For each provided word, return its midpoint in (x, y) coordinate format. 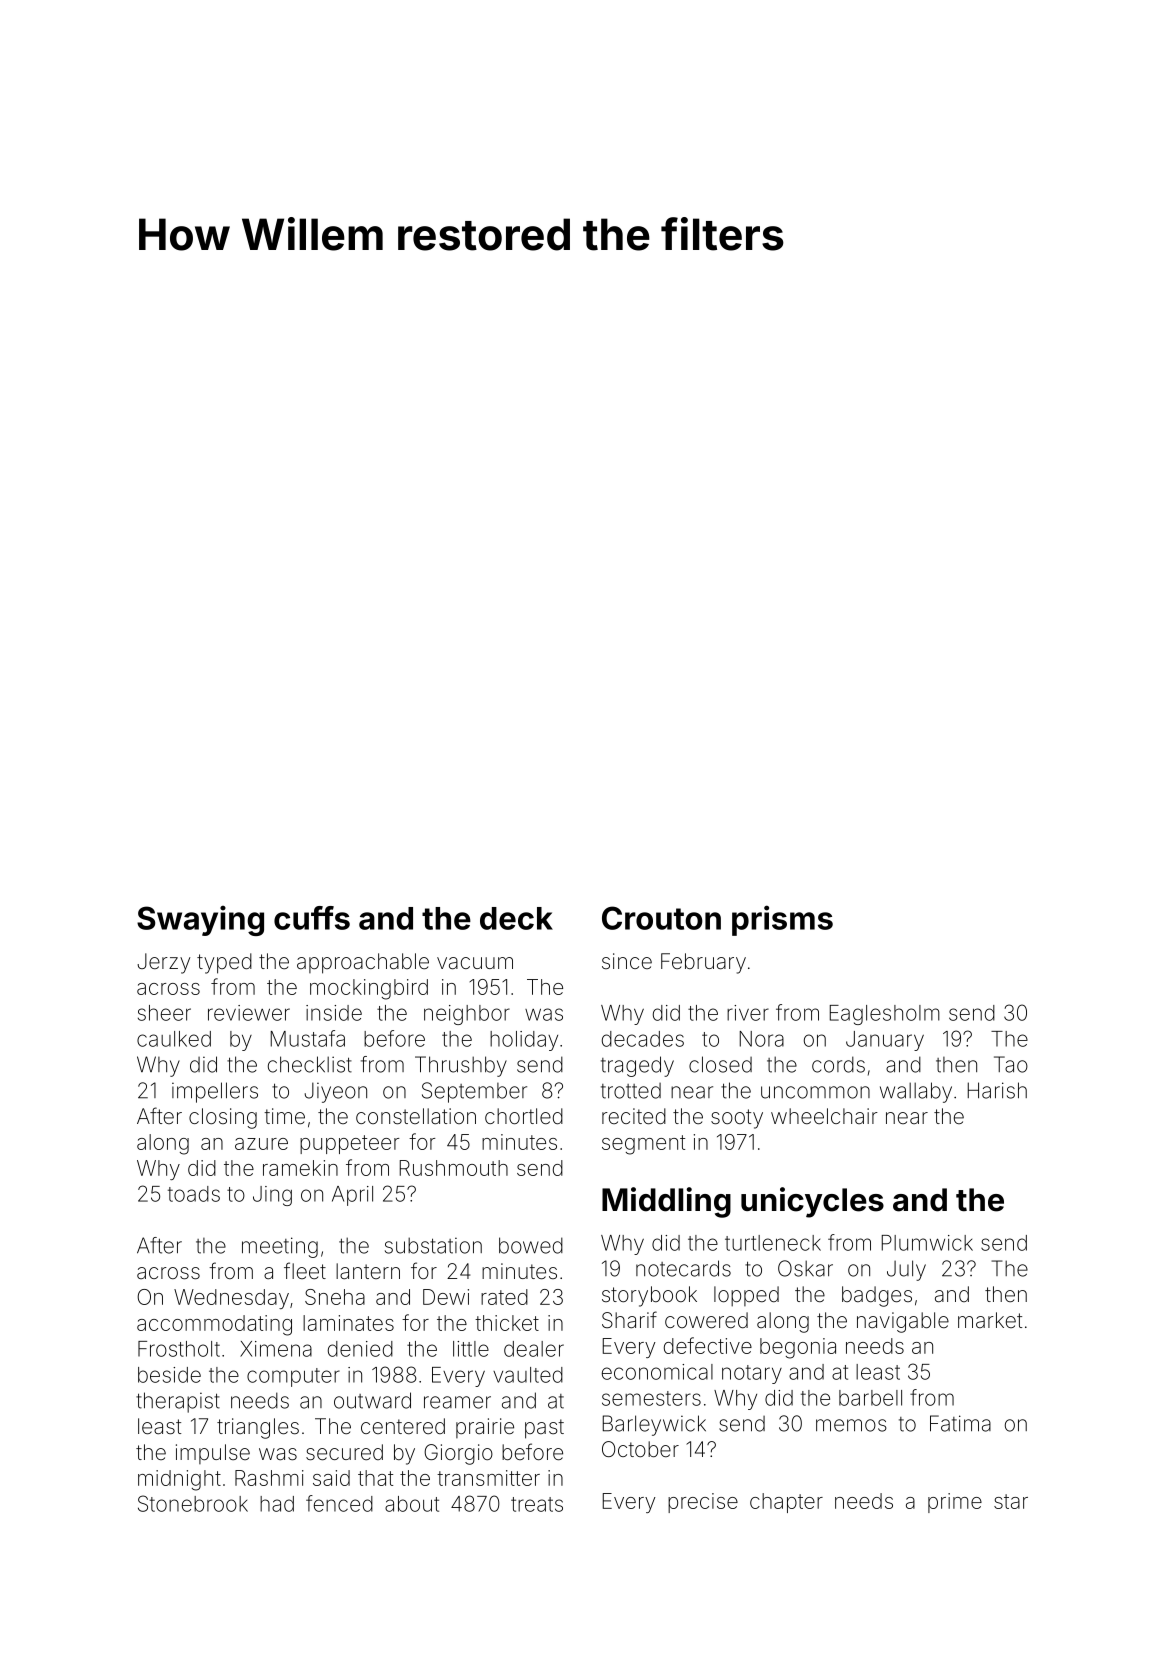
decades (643, 1039)
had (277, 1504)
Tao (1011, 1064)
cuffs (312, 918)
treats (537, 1504)
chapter (786, 1503)
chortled (524, 1116)
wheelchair (824, 1116)
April (352, 1196)
